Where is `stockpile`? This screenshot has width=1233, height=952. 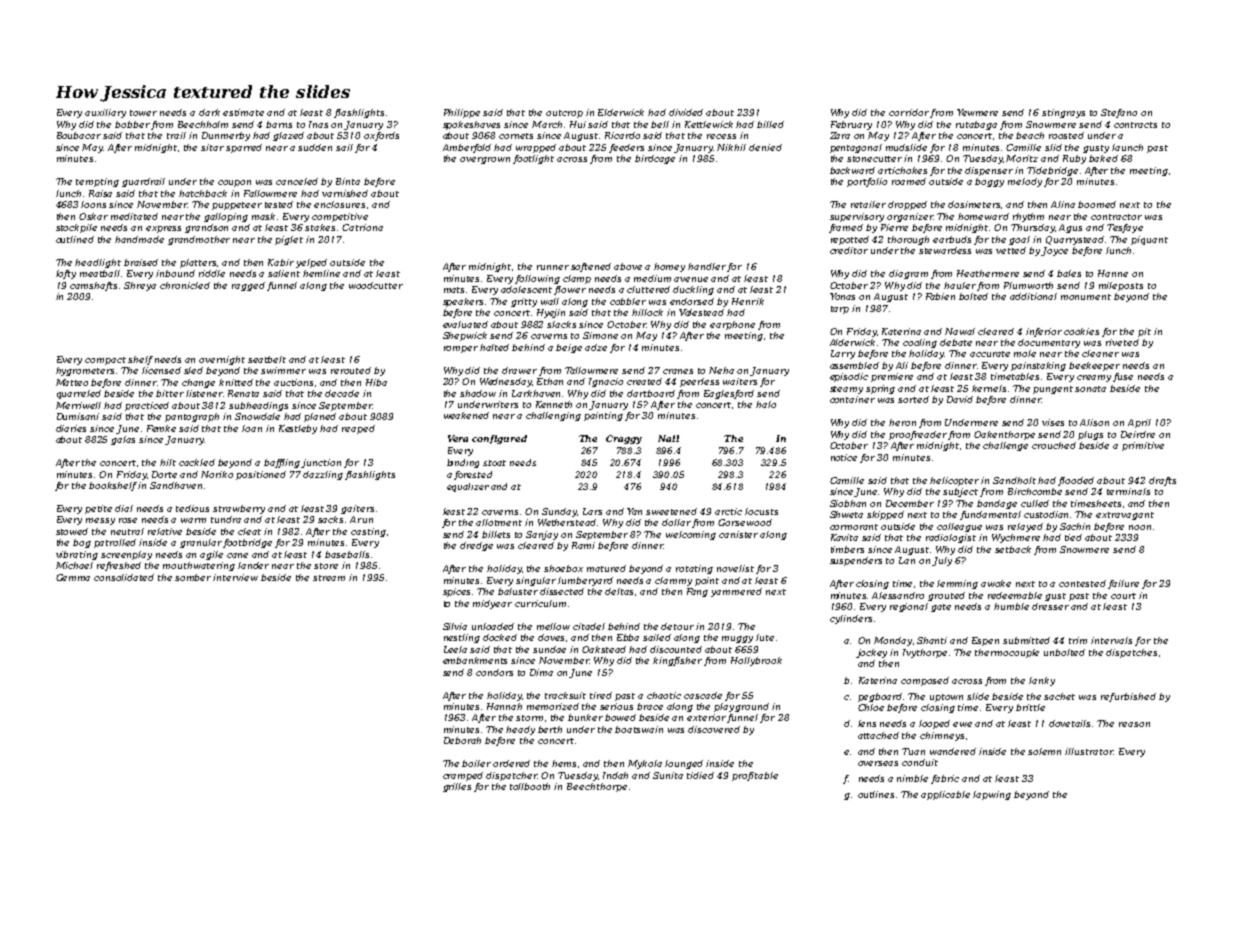 stockpile is located at coordinates (76, 228).
